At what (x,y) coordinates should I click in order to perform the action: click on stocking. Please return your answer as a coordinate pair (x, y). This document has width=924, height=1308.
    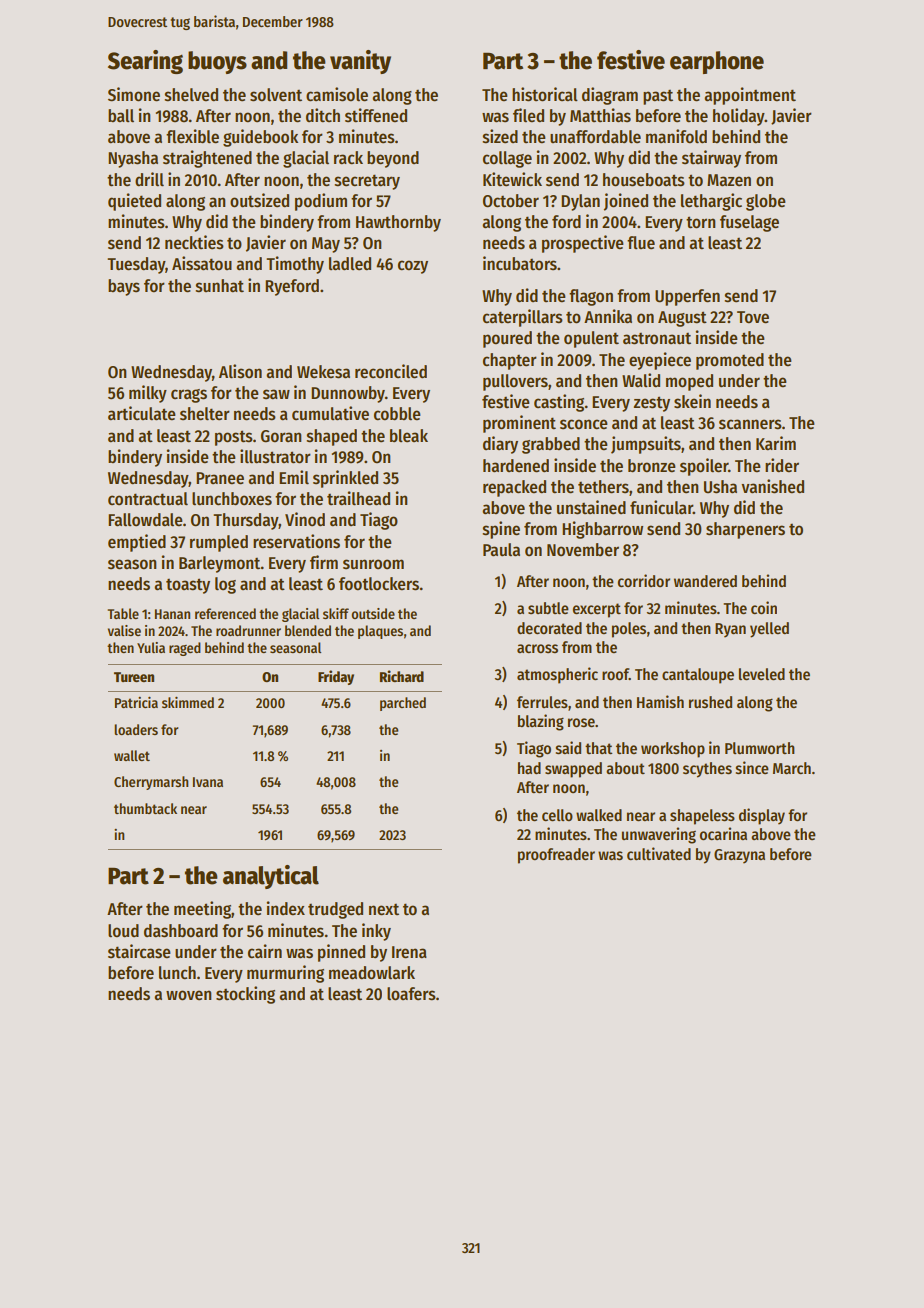
    Looking at the image, I should click on (245, 995).
